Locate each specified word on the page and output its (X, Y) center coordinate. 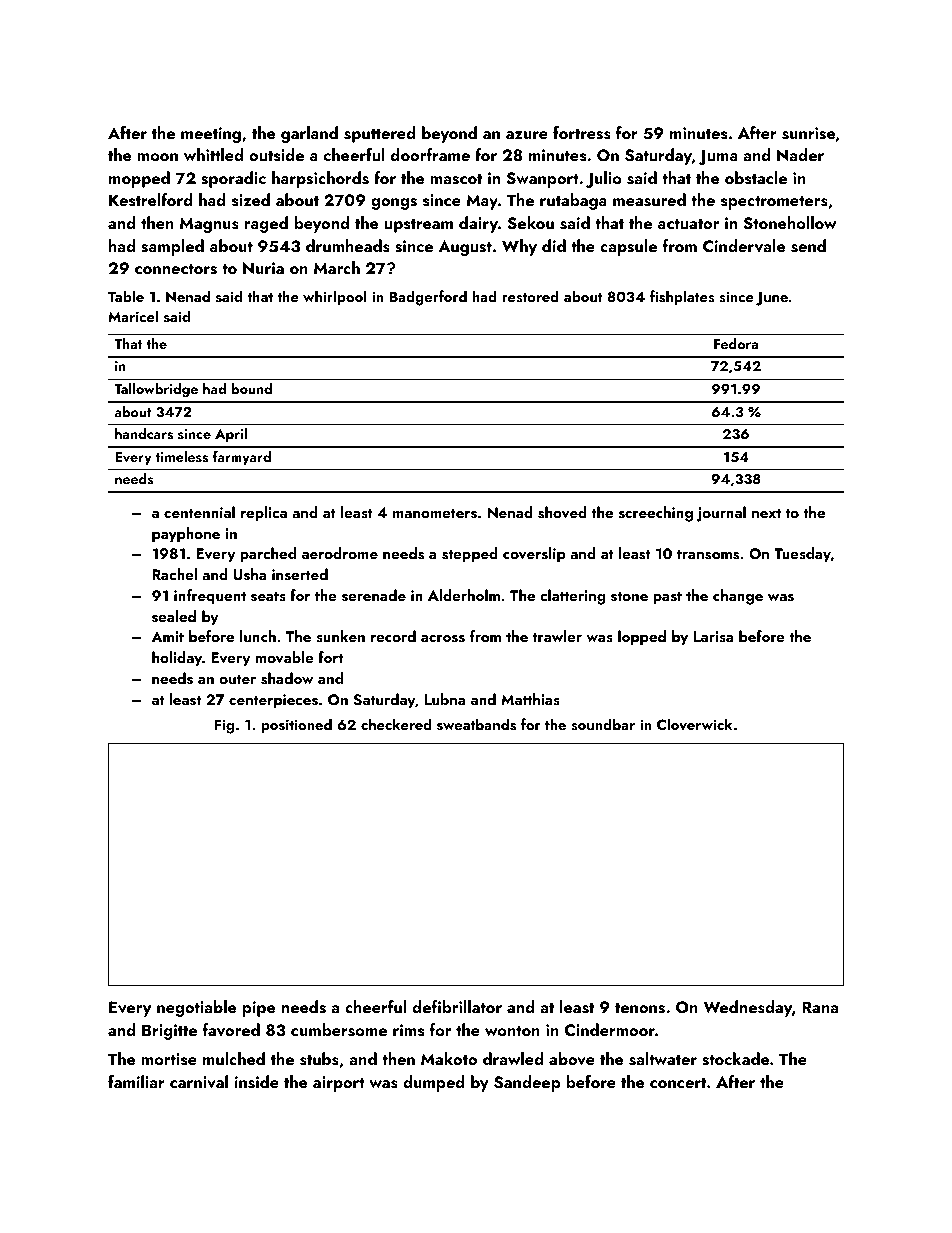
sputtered (380, 134)
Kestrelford (151, 200)
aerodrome (340, 553)
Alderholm (464, 595)
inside (257, 1082)
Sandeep (527, 1083)
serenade (374, 595)
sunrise (808, 133)
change (738, 597)
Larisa (713, 637)
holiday (177, 659)
